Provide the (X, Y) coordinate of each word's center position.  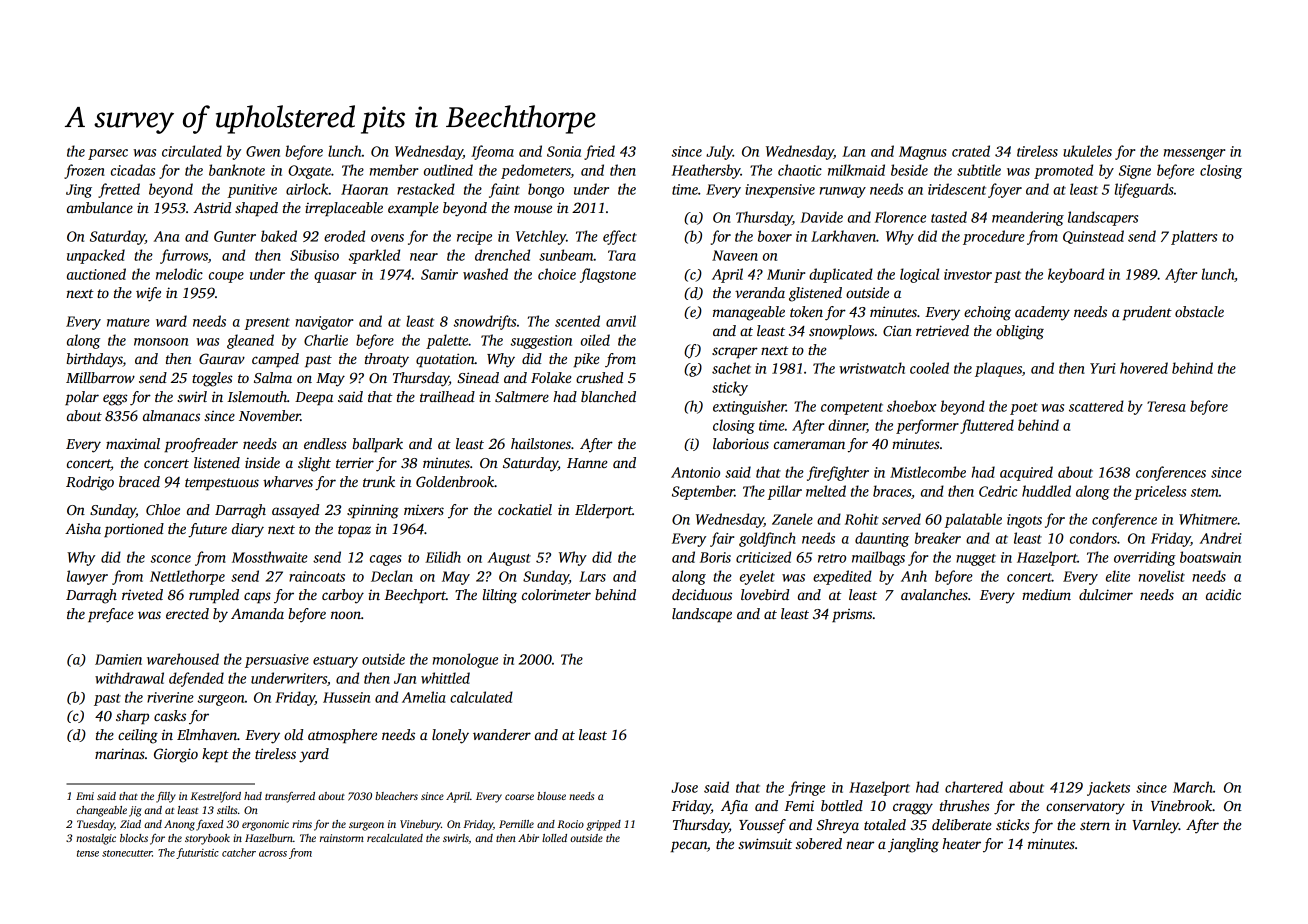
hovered (1144, 368)
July (719, 152)
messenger (1194, 154)
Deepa (314, 398)
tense (88, 853)
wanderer (502, 734)
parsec (108, 154)
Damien (118, 659)
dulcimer (1106, 594)
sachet (731, 368)
